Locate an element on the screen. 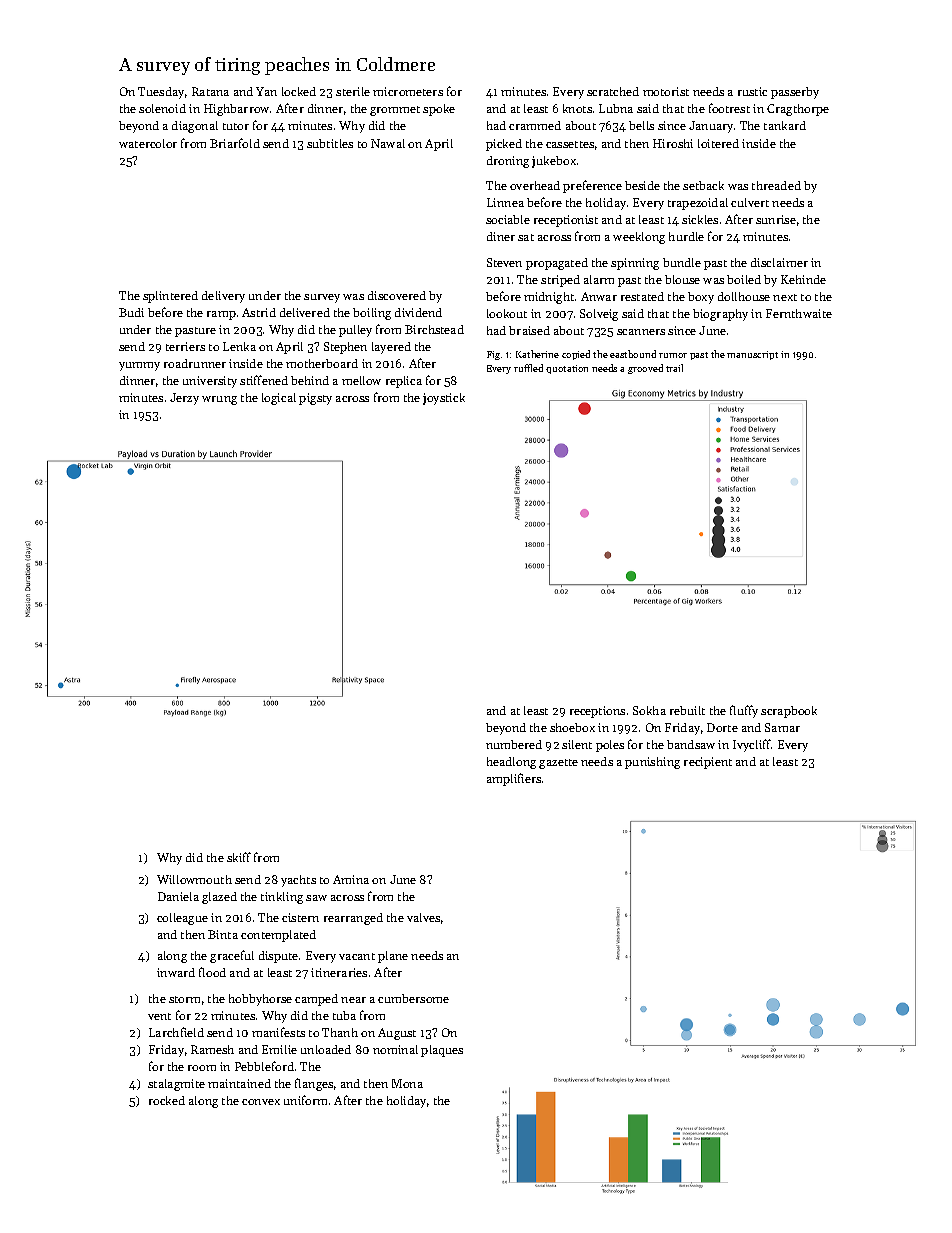 The width and height of the screenshot is (952, 1233). manuscript is located at coordinates (752, 355).
